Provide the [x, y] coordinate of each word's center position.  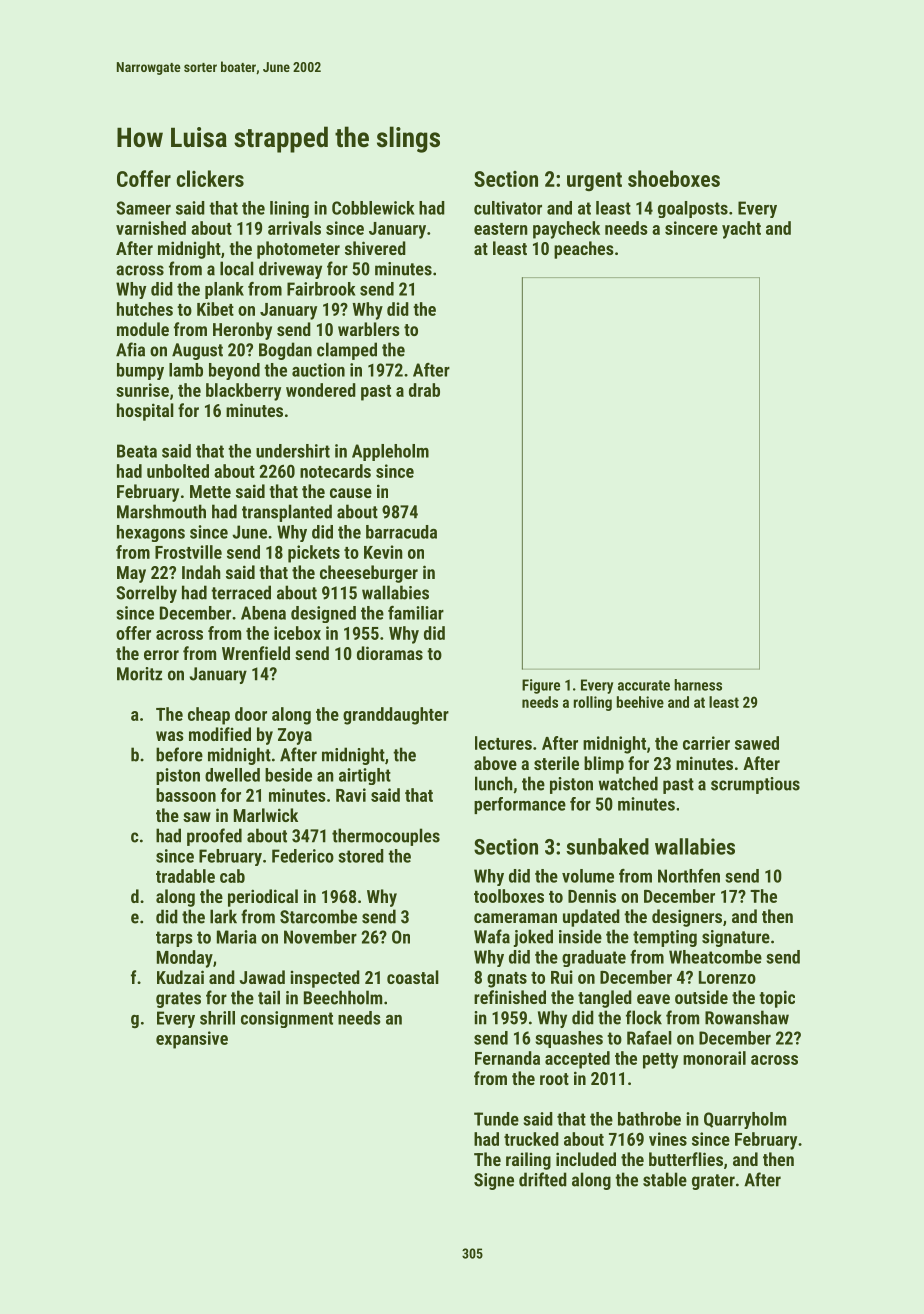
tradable [185, 876]
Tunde [496, 1119]
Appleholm [390, 452]
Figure [541, 686]
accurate [644, 685]
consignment [287, 1019]
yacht [741, 230]
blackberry [243, 392]
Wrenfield [256, 653]
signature [736, 938]
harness [698, 685]
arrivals [294, 228]
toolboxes [509, 896]
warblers [369, 329]
